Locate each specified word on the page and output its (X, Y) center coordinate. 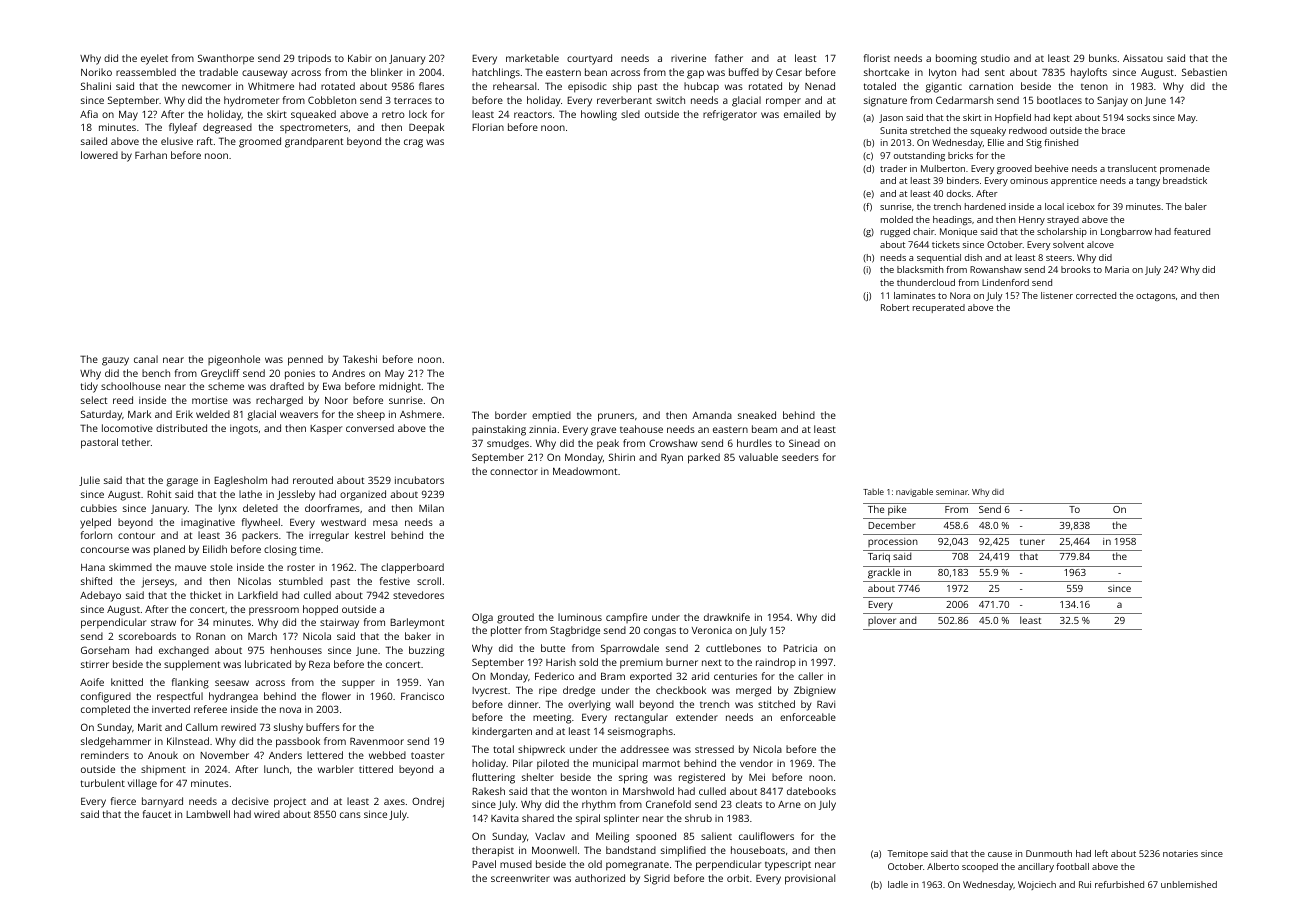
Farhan (151, 155)
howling (599, 115)
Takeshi (360, 359)
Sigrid (657, 879)
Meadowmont (585, 471)
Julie (89, 481)
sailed (94, 141)
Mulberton (943, 168)
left (1101, 853)
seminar (952, 492)
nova (290, 710)
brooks (1075, 269)
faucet (157, 814)
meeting (552, 718)
